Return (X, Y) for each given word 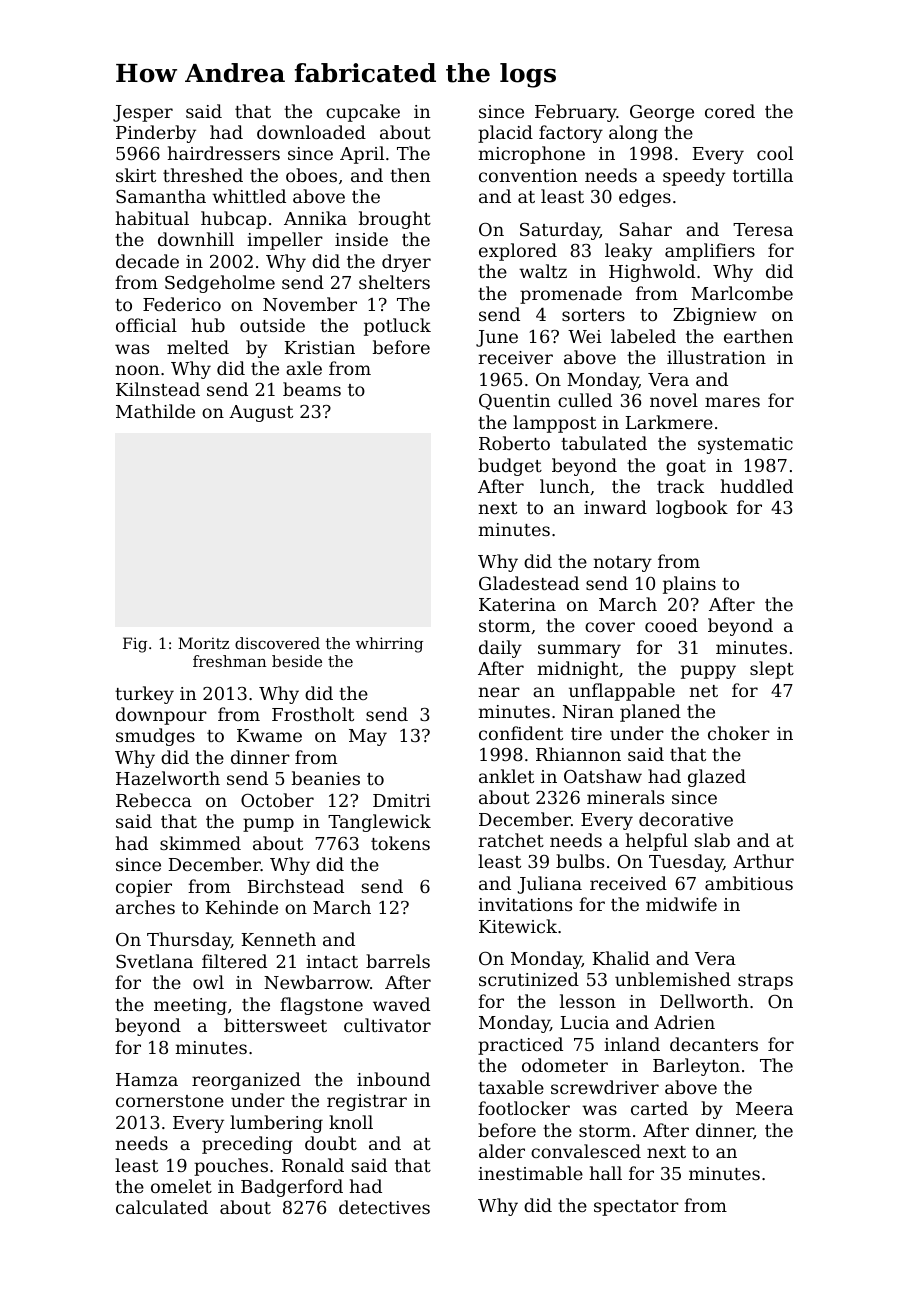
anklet (506, 776)
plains (689, 585)
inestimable (530, 1173)
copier (144, 888)
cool (775, 153)
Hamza (147, 1079)
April (362, 155)
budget (510, 467)
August (261, 413)
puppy (708, 672)
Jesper (143, 113)
